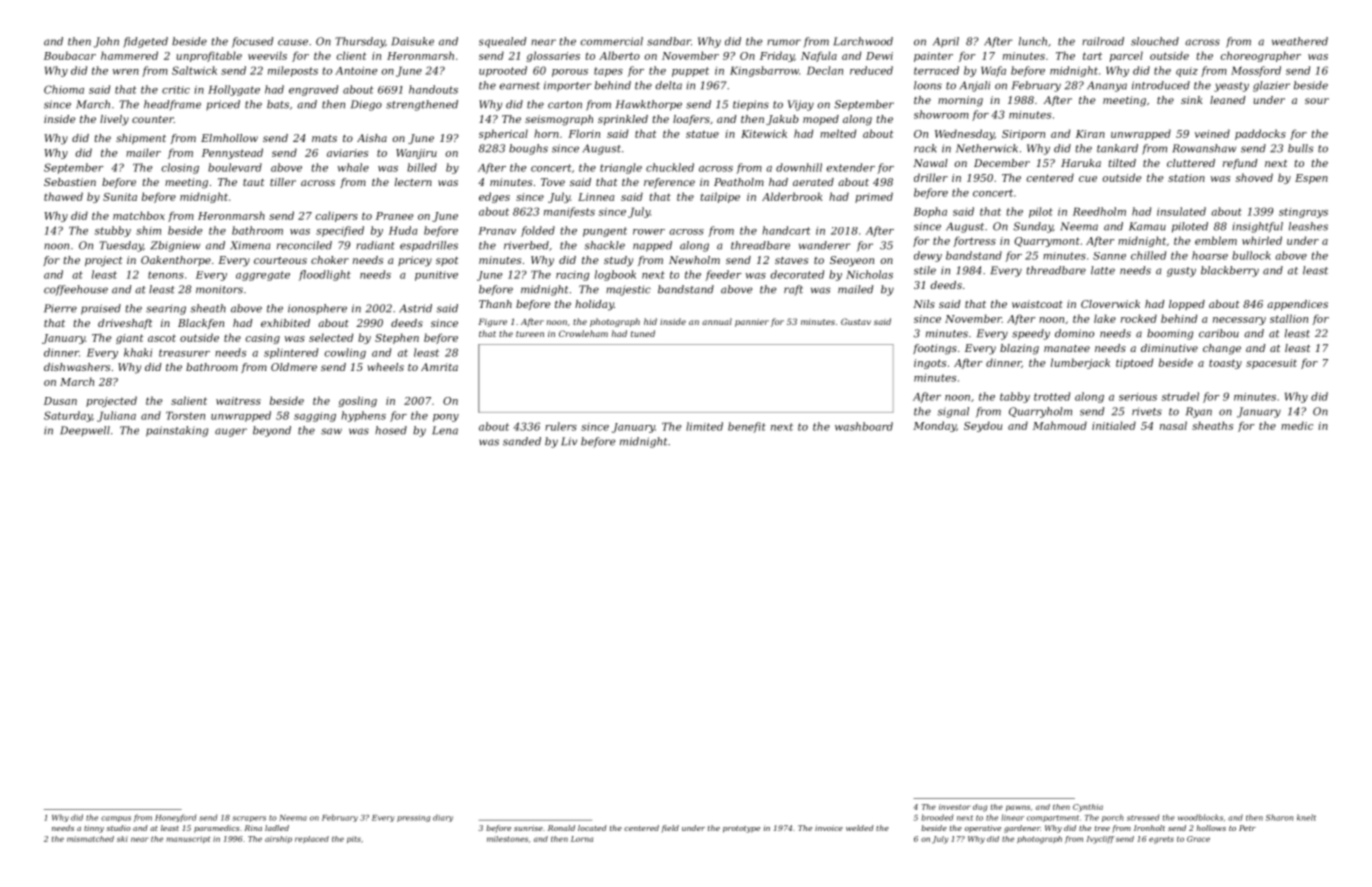 This screenshot has width=1372, height=887. Describe the element at coordinates (116, 819) in the screenshot. I see `campus` at that location.
